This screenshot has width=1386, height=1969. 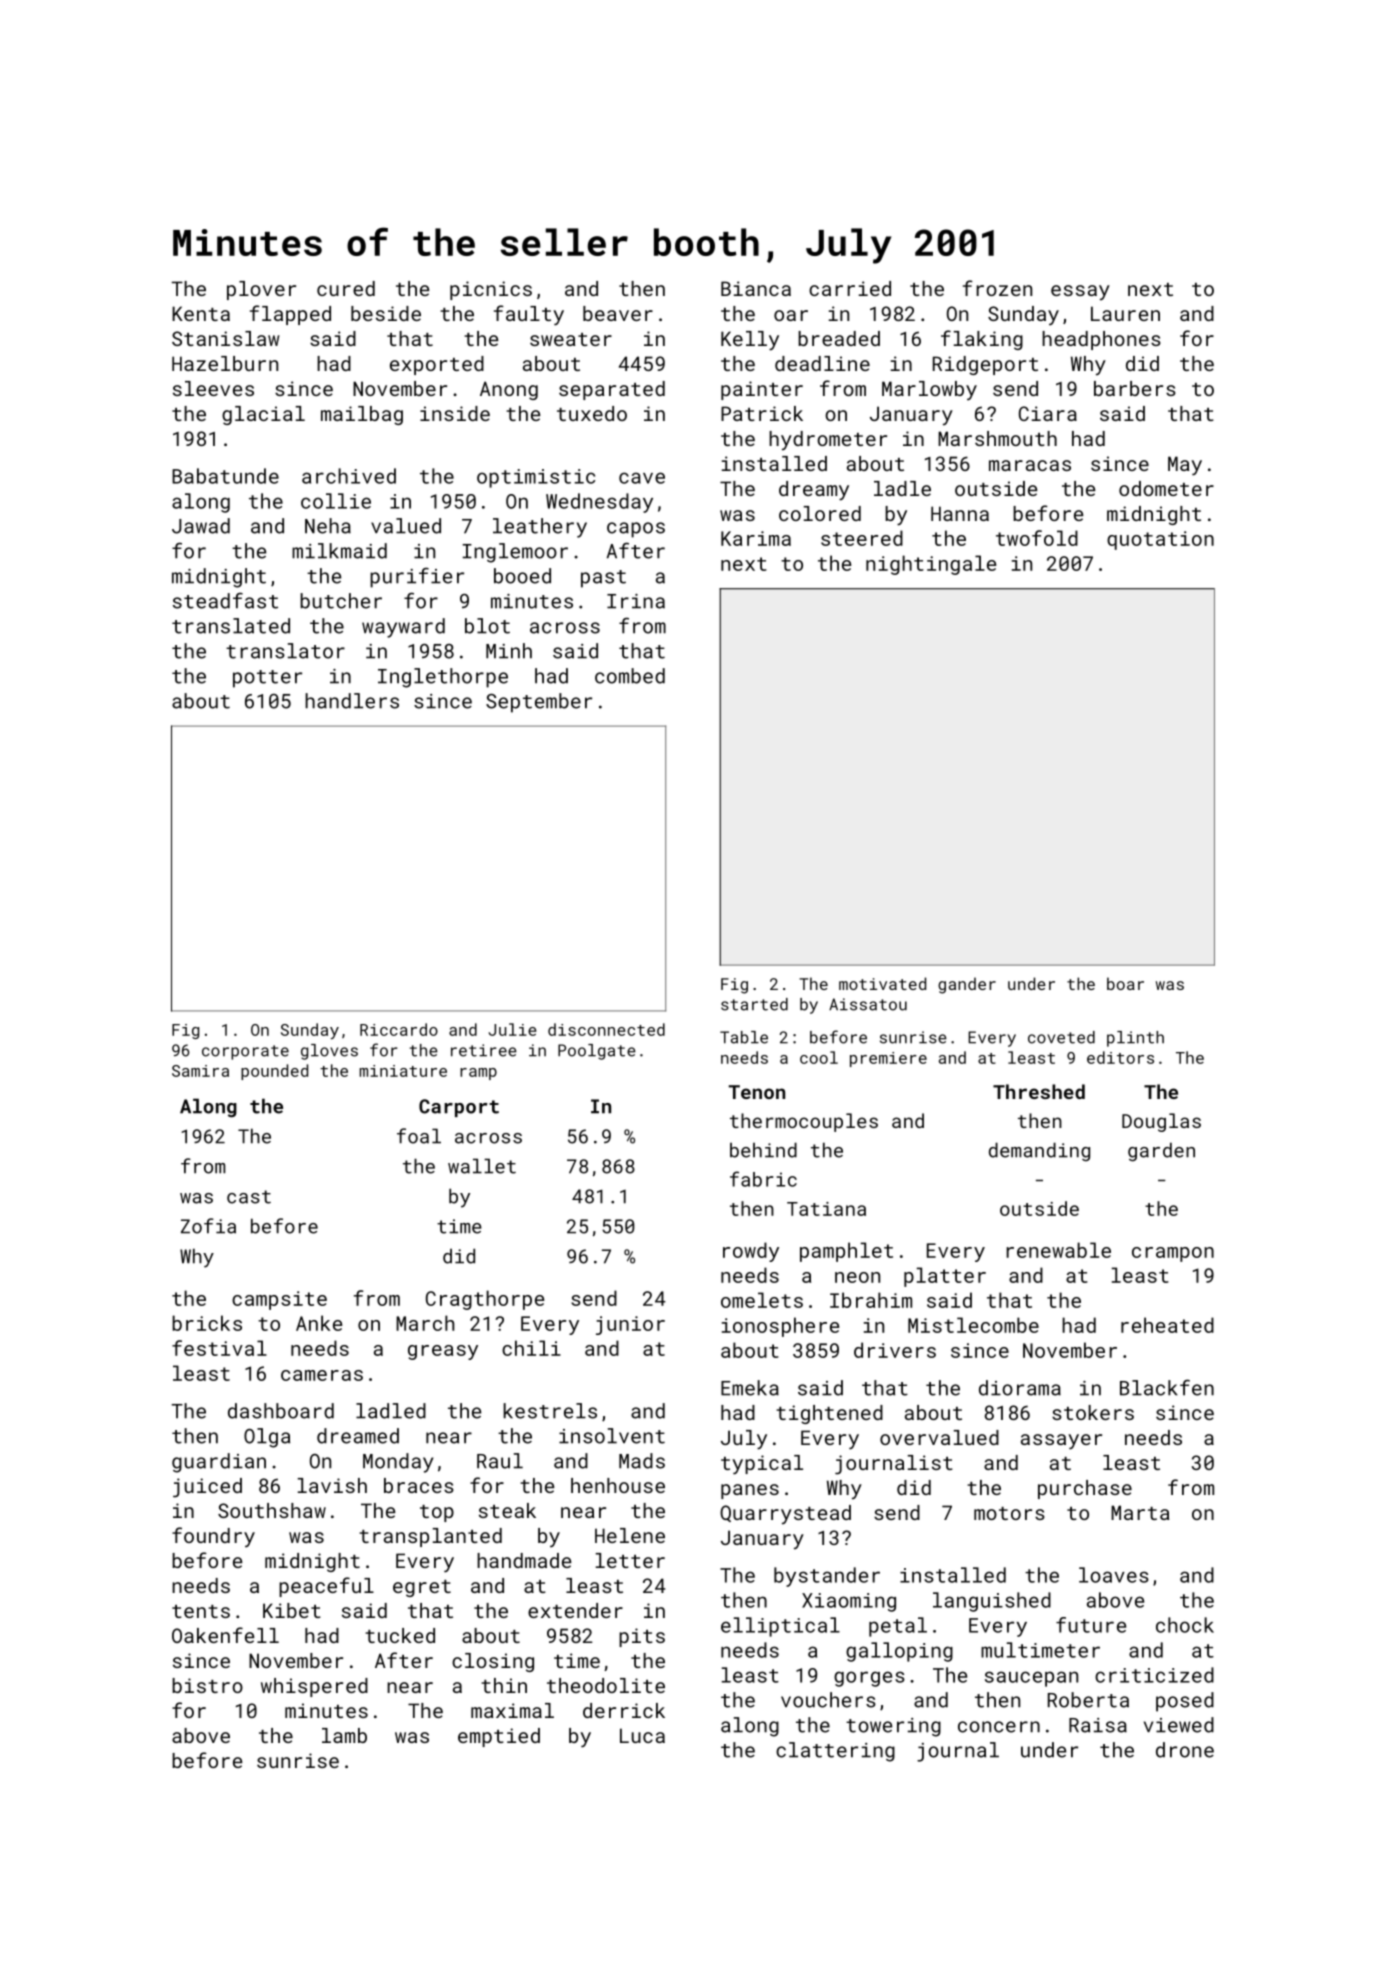 What do you see at coordinates (756, 288) in the screenshot?
I see `Bianca` at bounding box center [756, 288].
